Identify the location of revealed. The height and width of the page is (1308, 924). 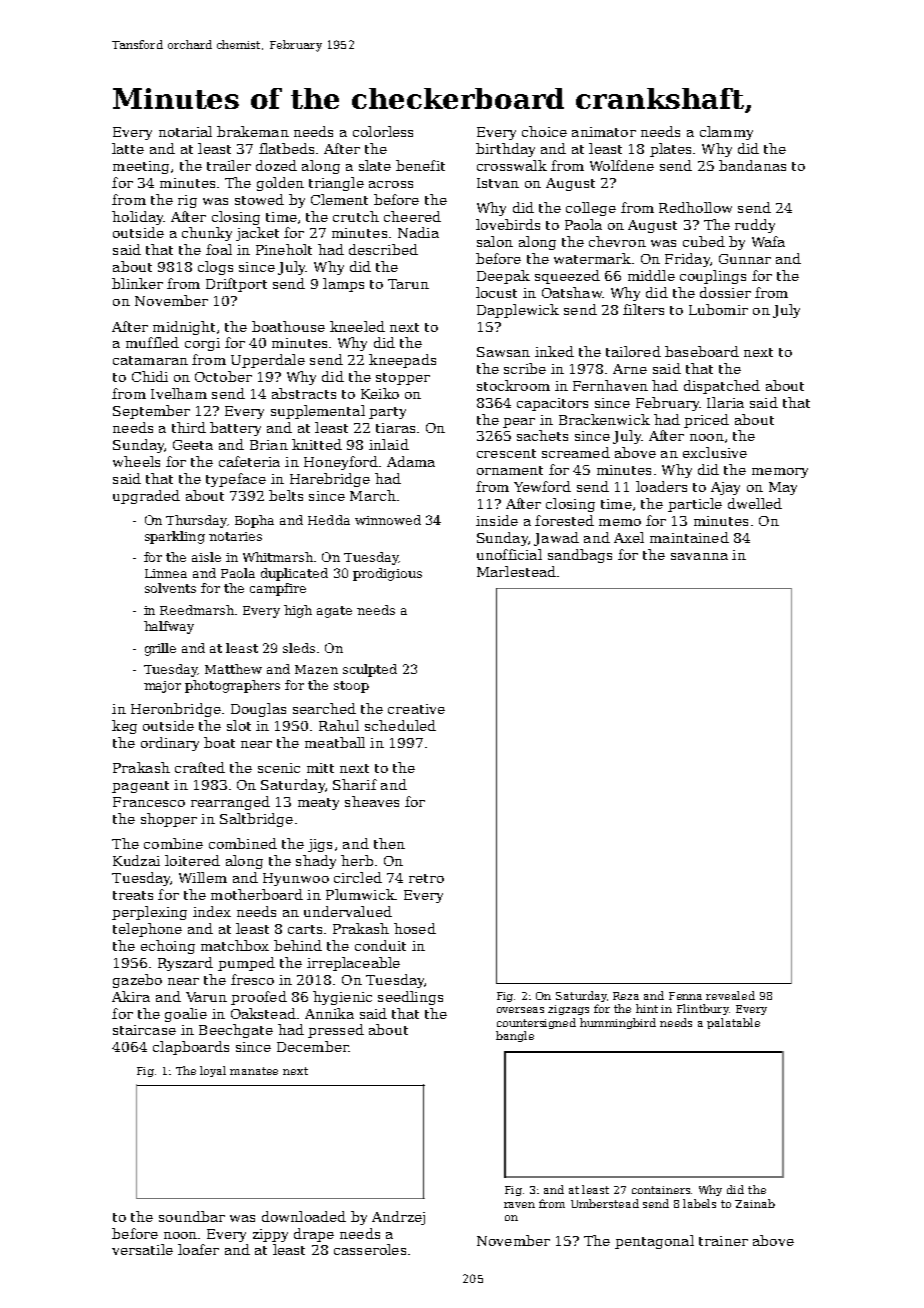
(730, 995).
